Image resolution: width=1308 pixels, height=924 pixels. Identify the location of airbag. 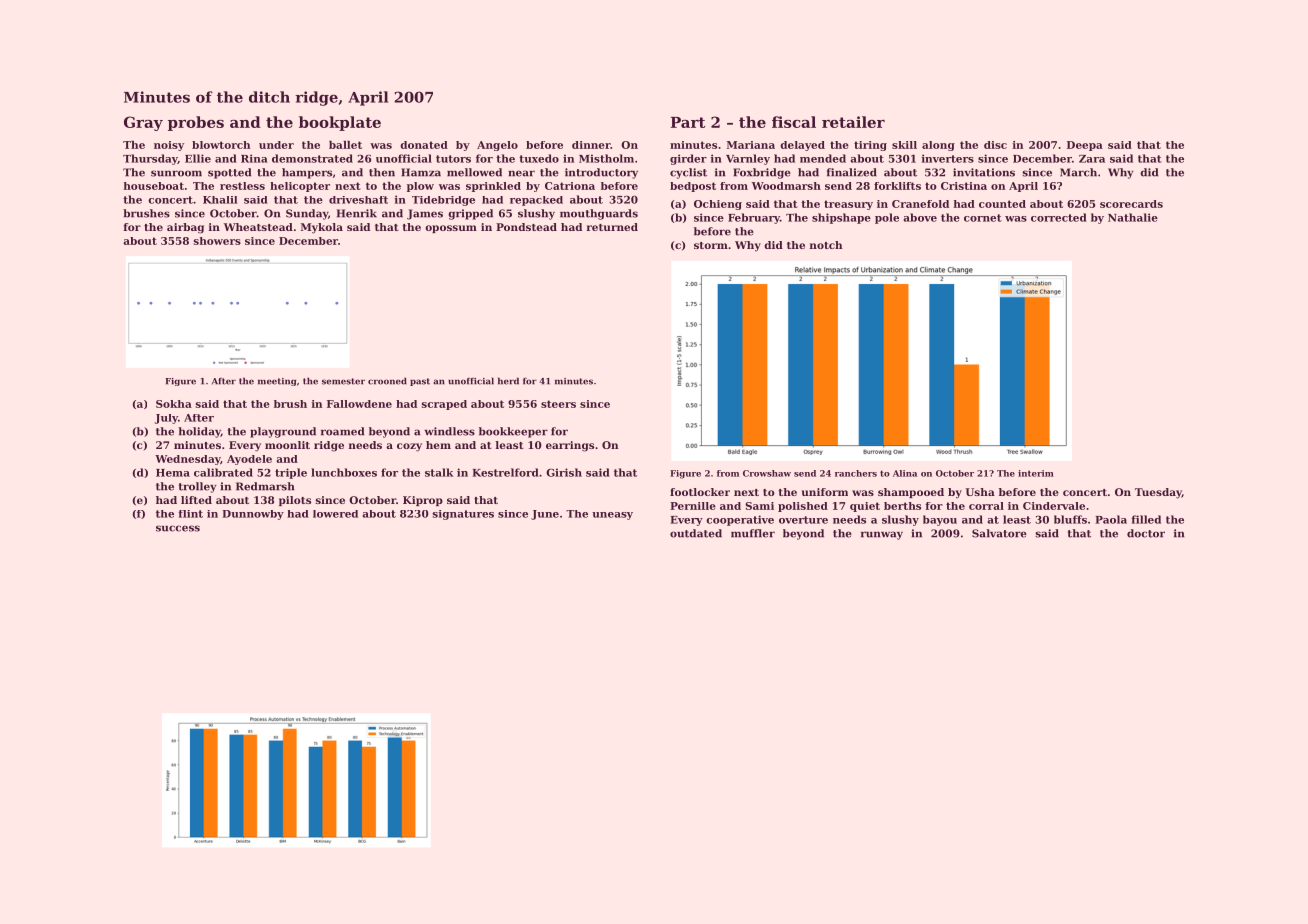
(185, 228).
